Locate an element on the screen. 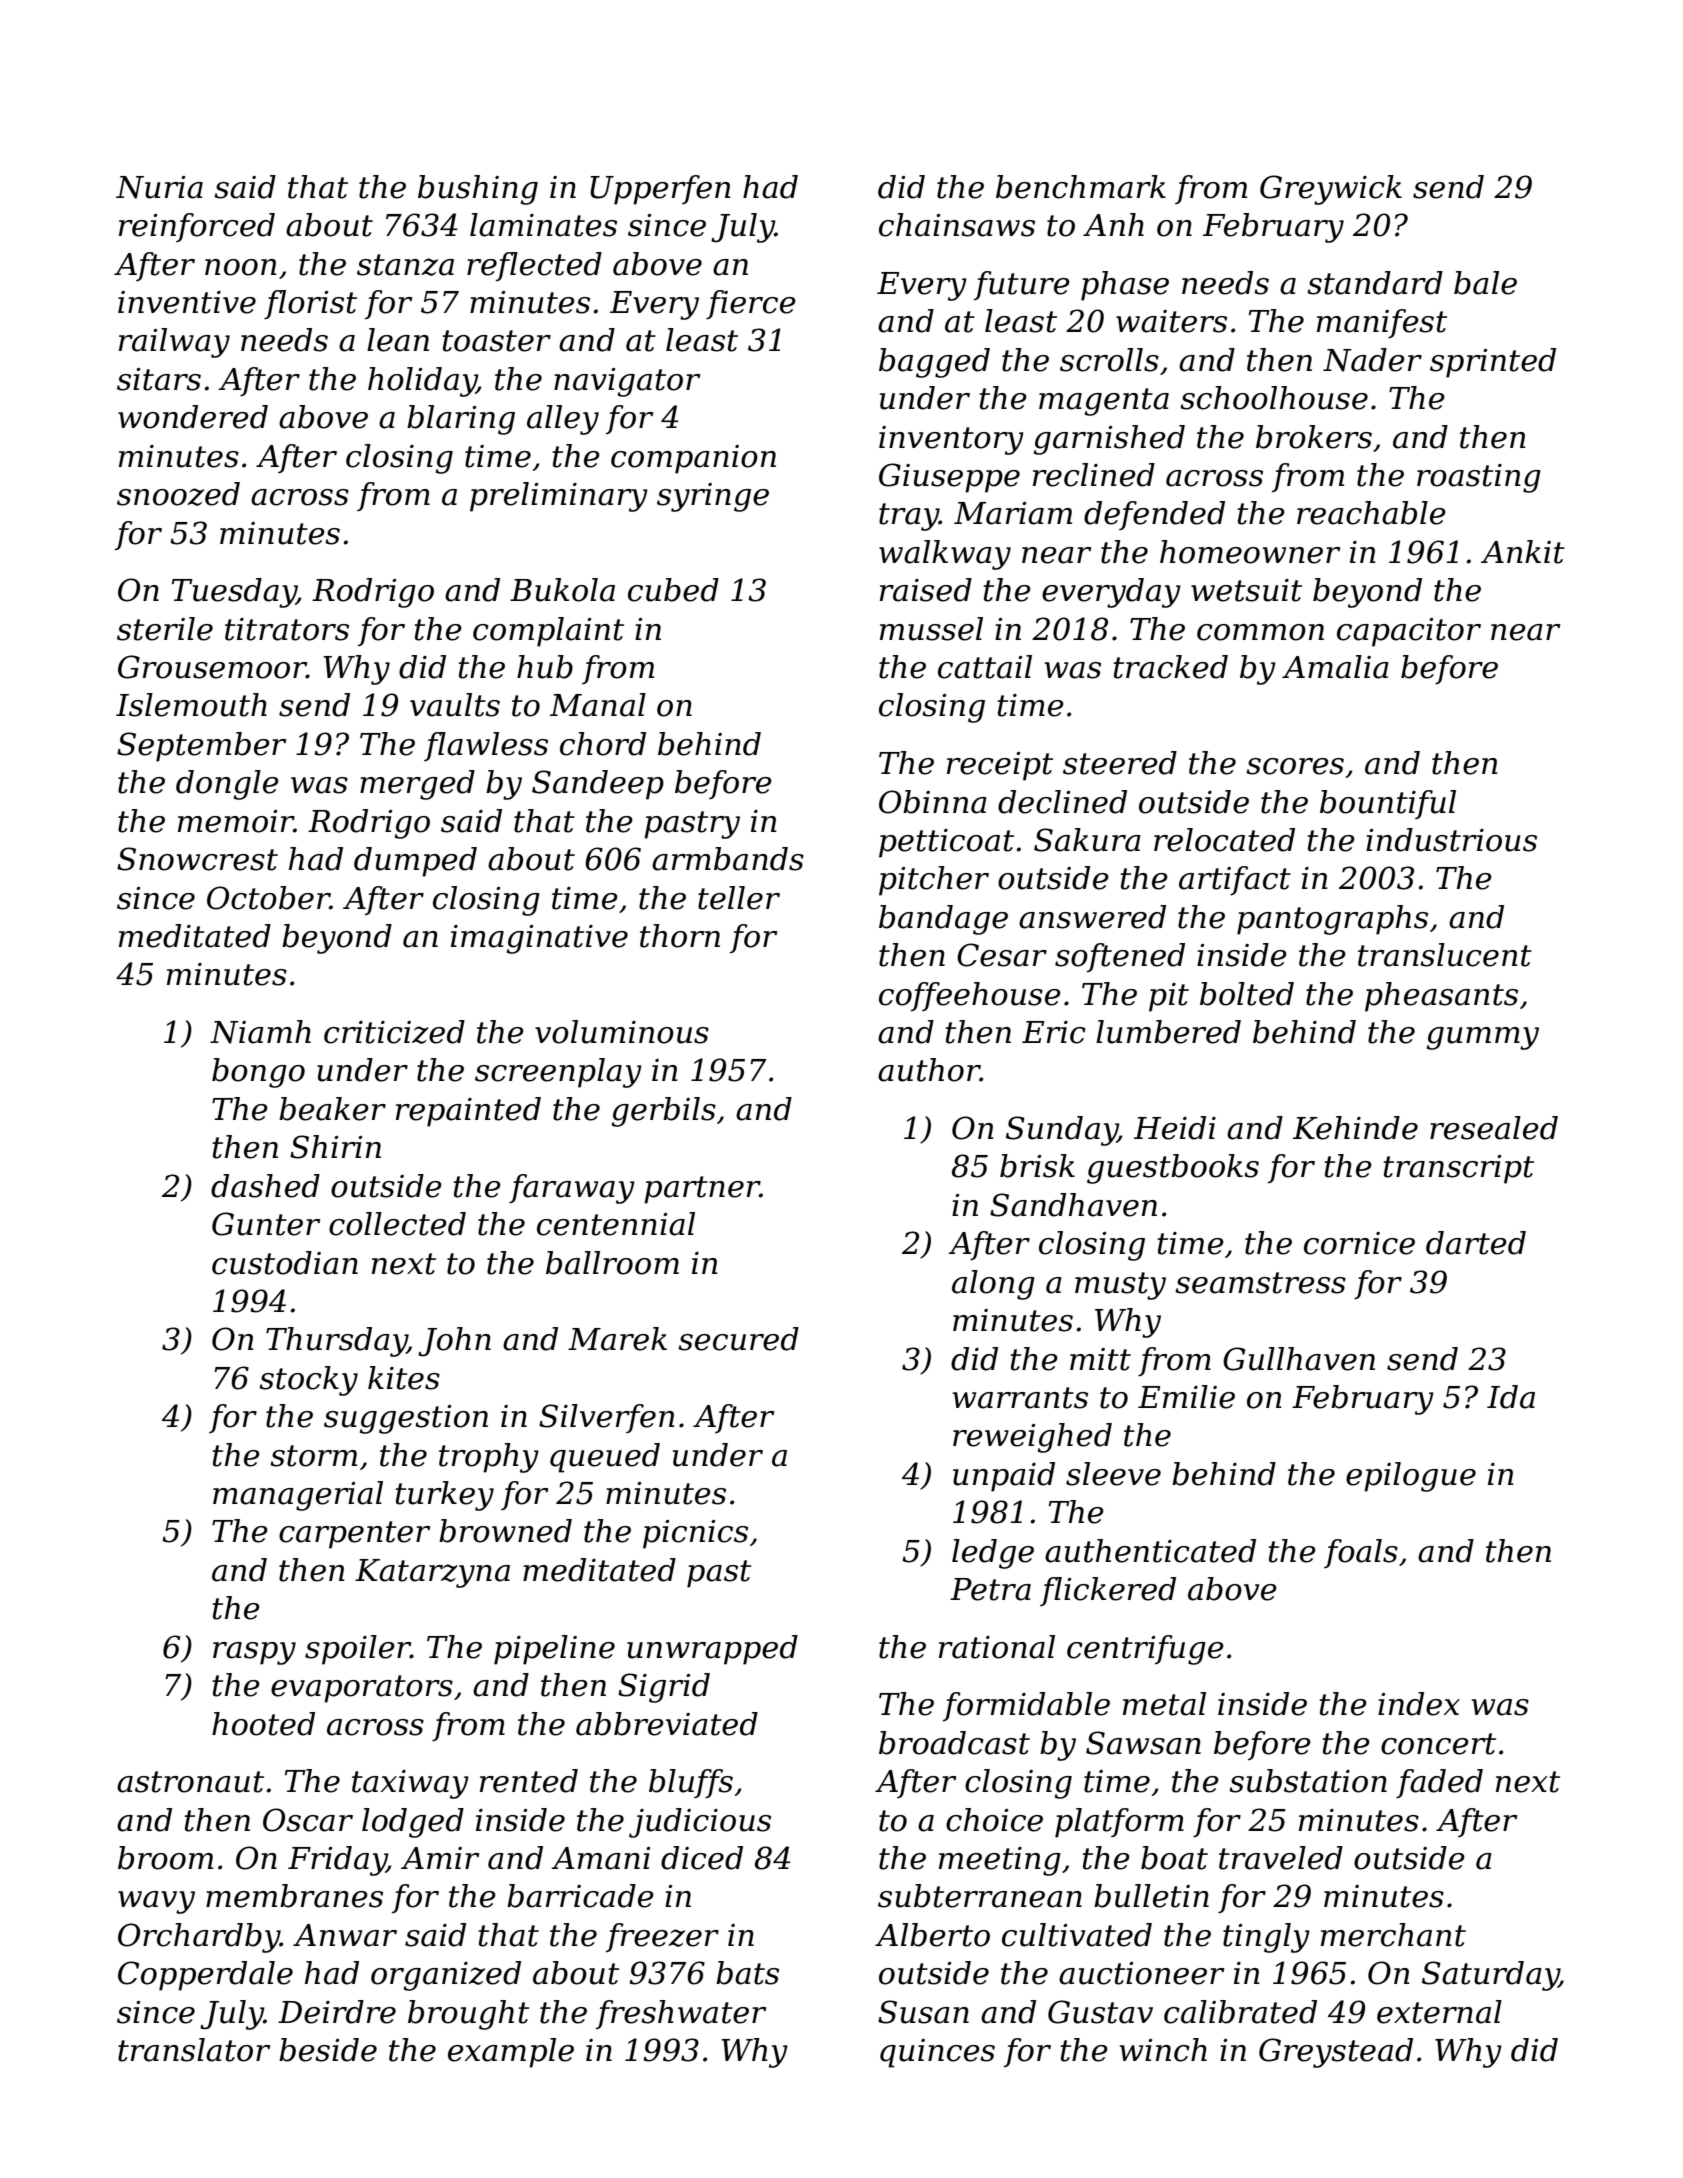 The height and width of the screenshot is (2178, 1683). meeting is located at coordinates (1000, 1861).
